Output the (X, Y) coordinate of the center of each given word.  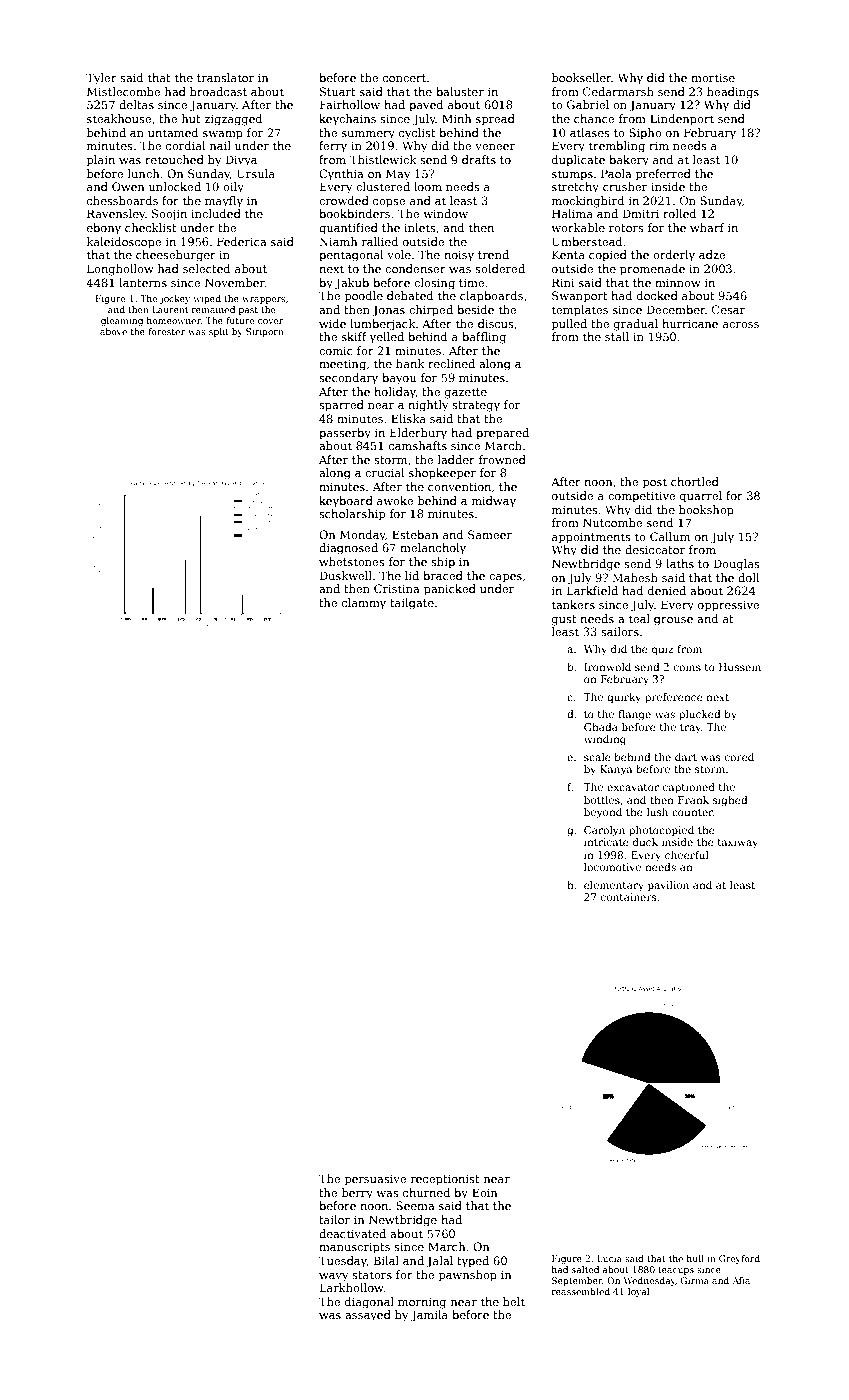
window (445, 213)
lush (657, 812)
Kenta (568, 254)
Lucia (609, 1258)
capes (505, 578)
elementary (614, 886)
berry (357, 1194)
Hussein (740, 667)
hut (191, 118)
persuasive (375, 1180)
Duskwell (346, 575)
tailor (334, 1219)
